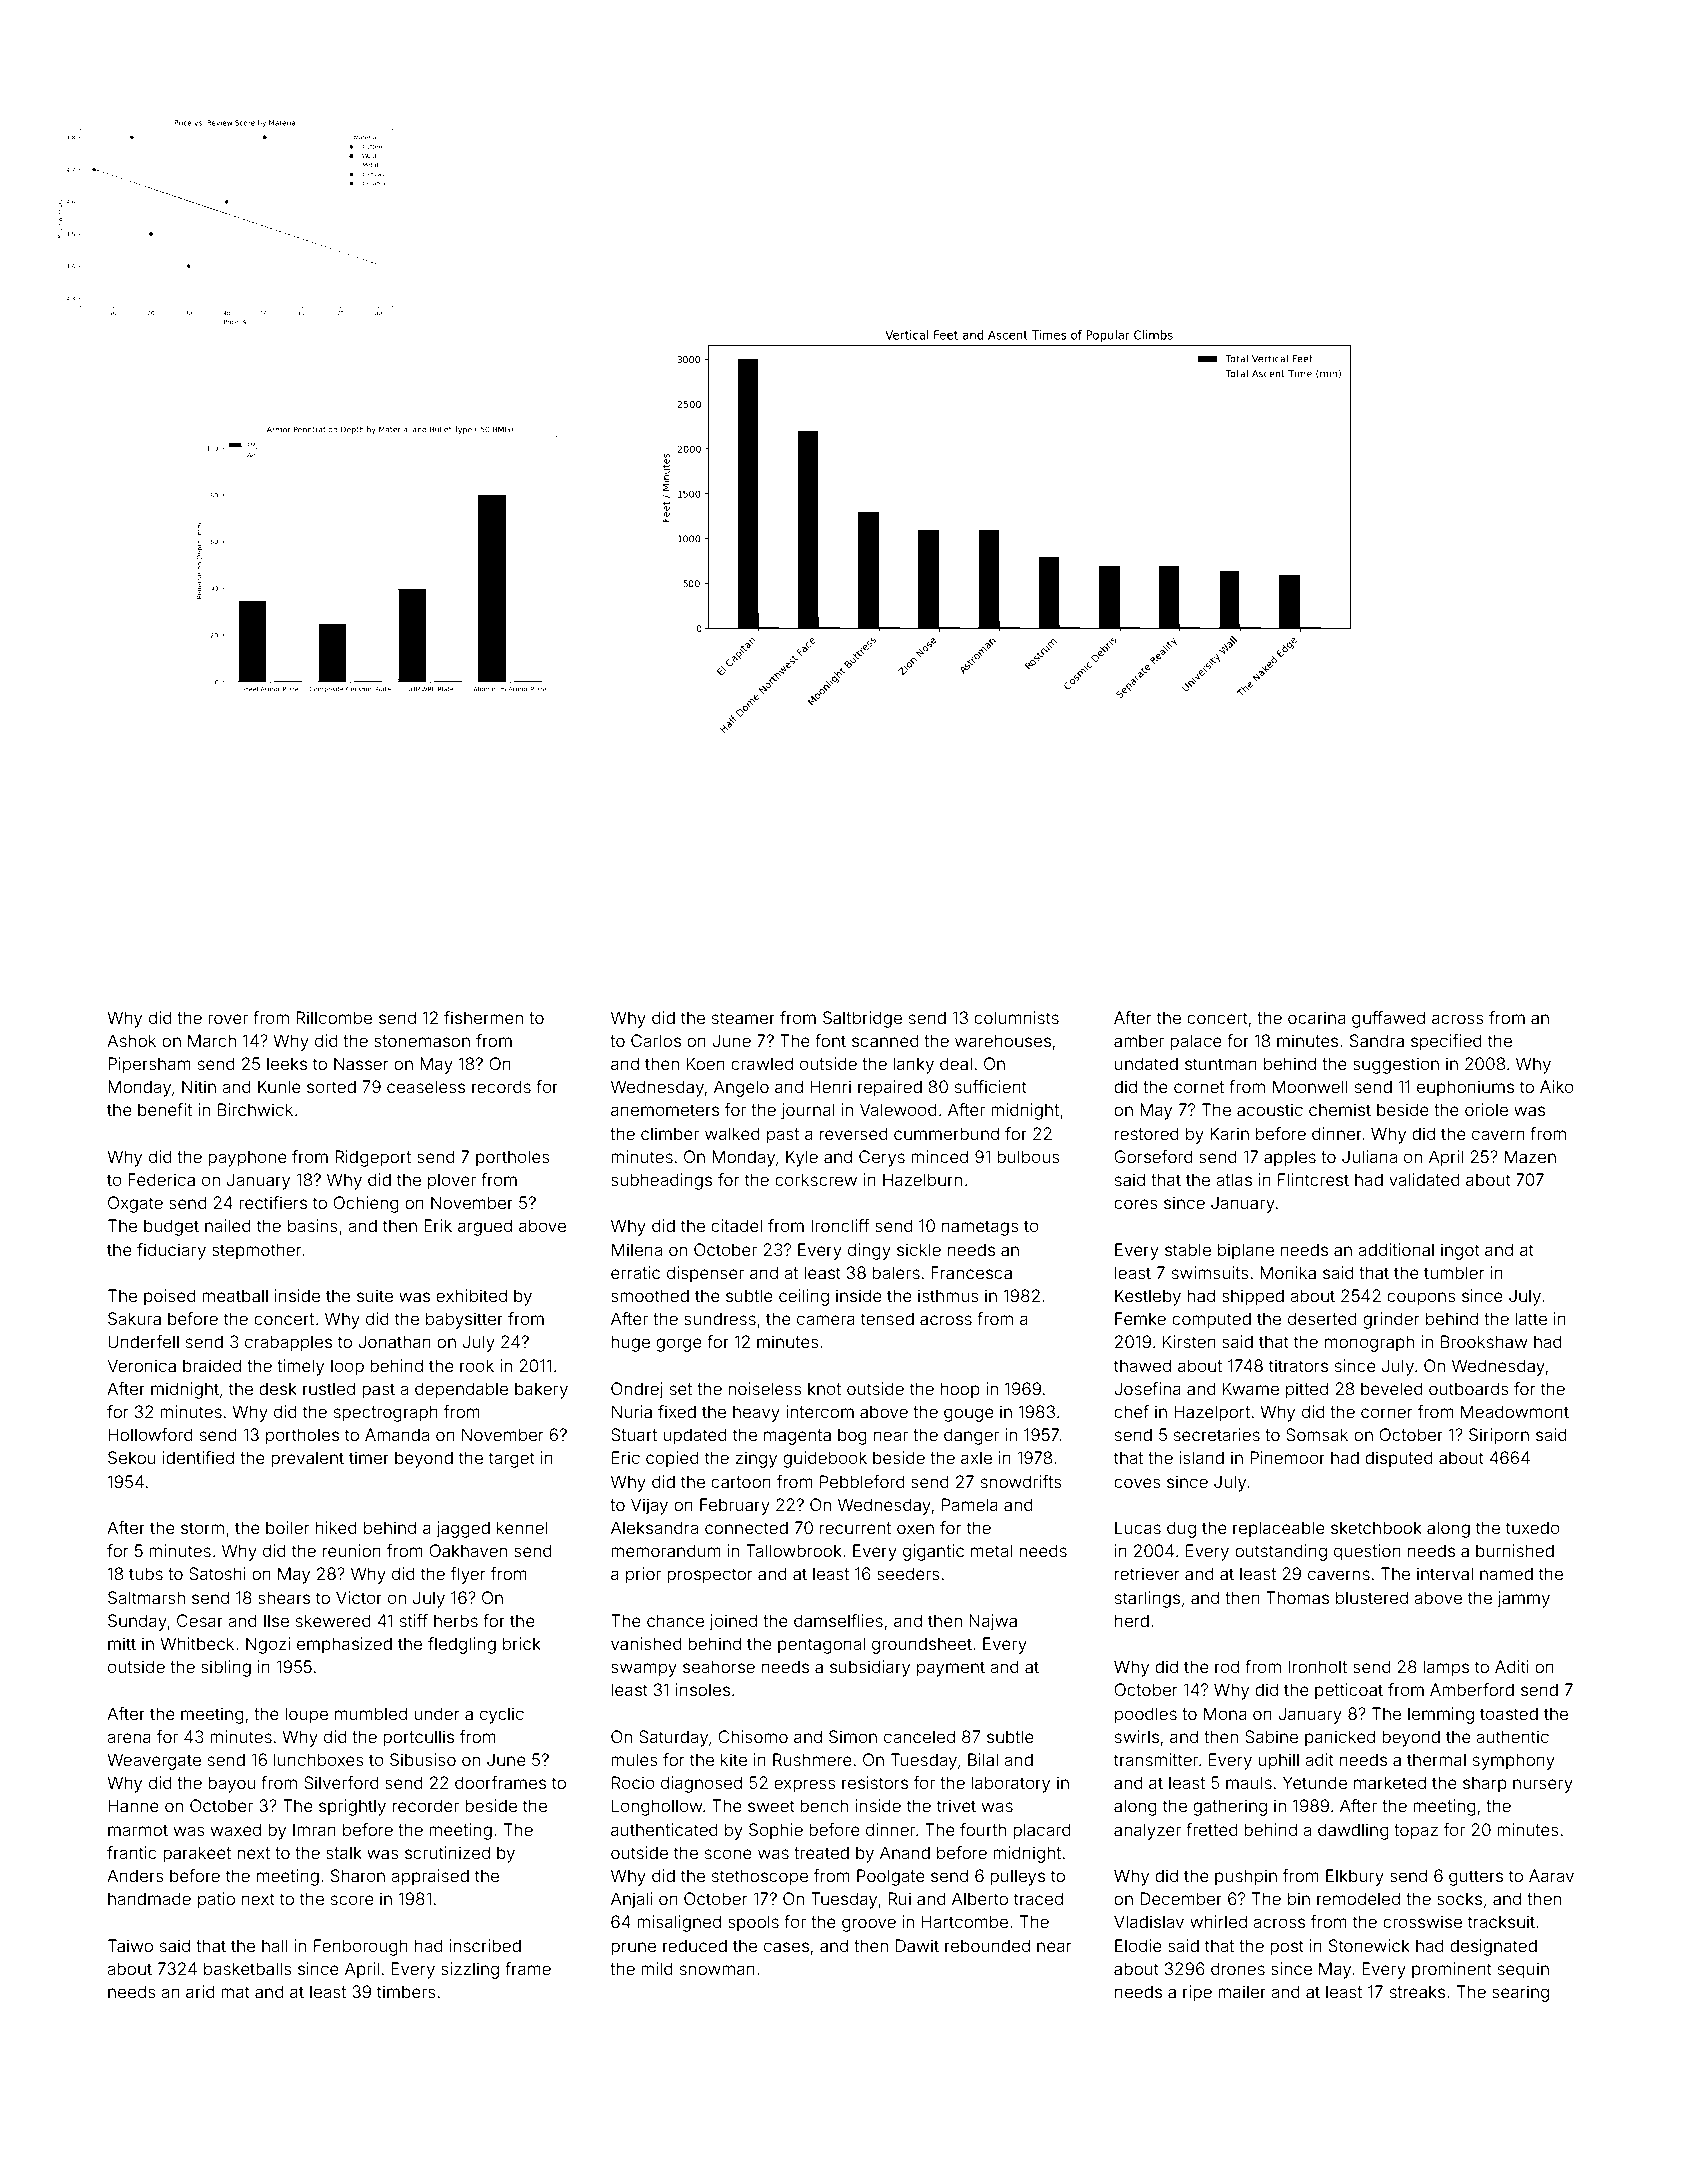  What do you see at coordinates (637, 1249) in the screenshot?
I see `Milena` at bounding box center [637, 1249].
